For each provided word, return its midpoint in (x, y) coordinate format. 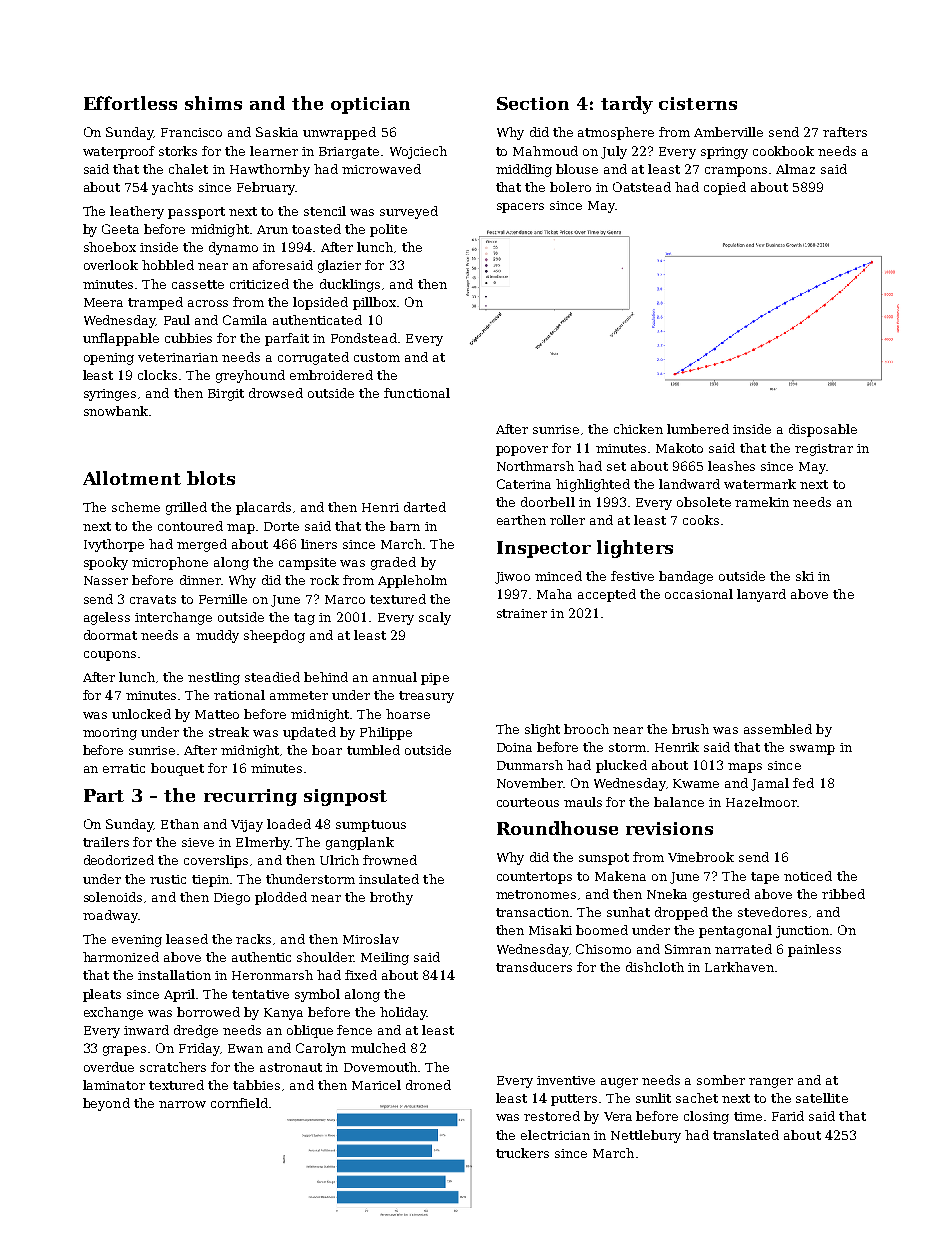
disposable (823, 430)
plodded (281, 898)
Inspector (544, 549)
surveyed (409, 212)
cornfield (239, 1103)
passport (196, 213)
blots (211, 478)
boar (327, 750)
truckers (522, 1153)
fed (803, 783)
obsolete (704, 502)
